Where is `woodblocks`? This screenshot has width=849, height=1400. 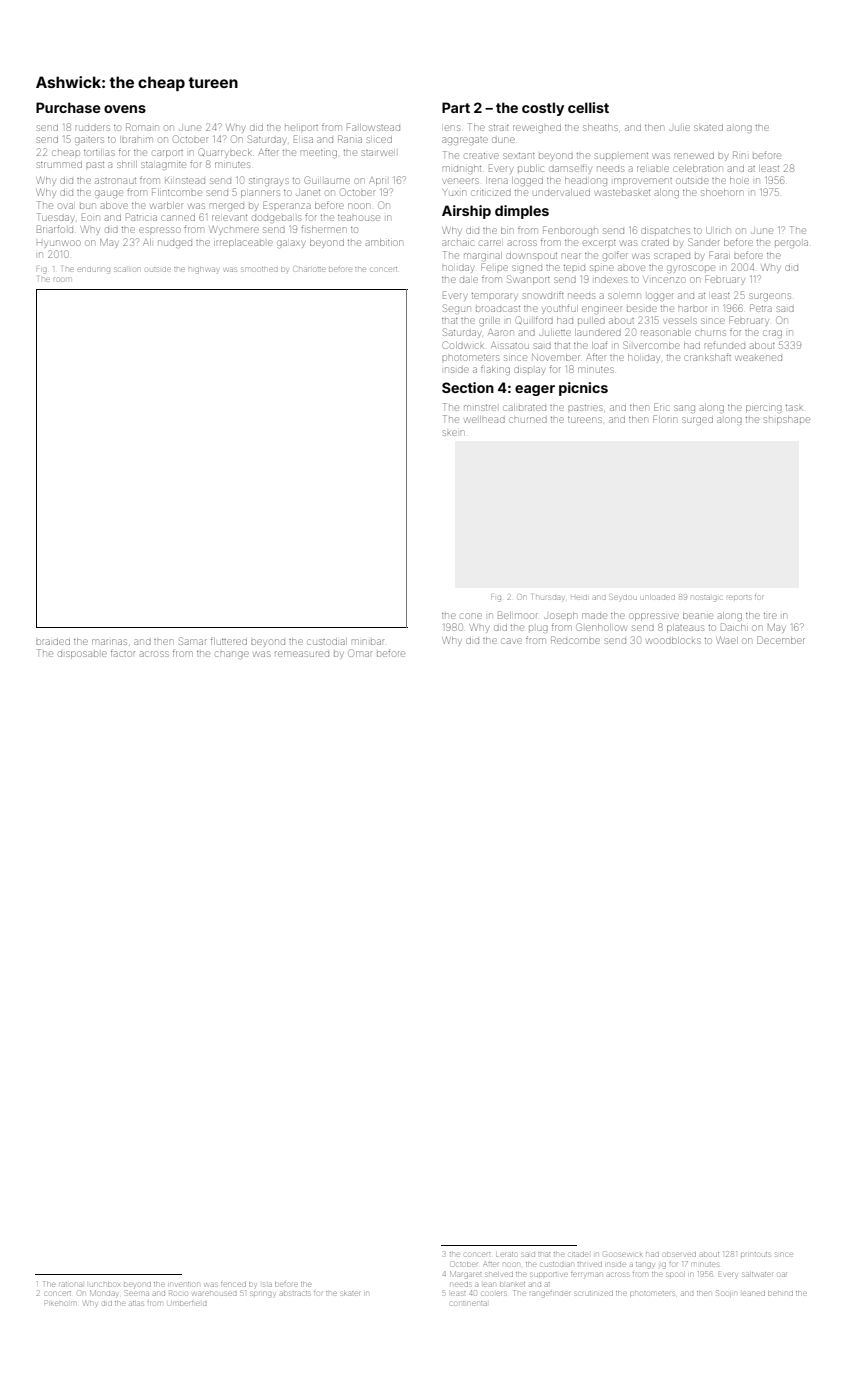
woodblocks is located at coordinates (673, 640).
